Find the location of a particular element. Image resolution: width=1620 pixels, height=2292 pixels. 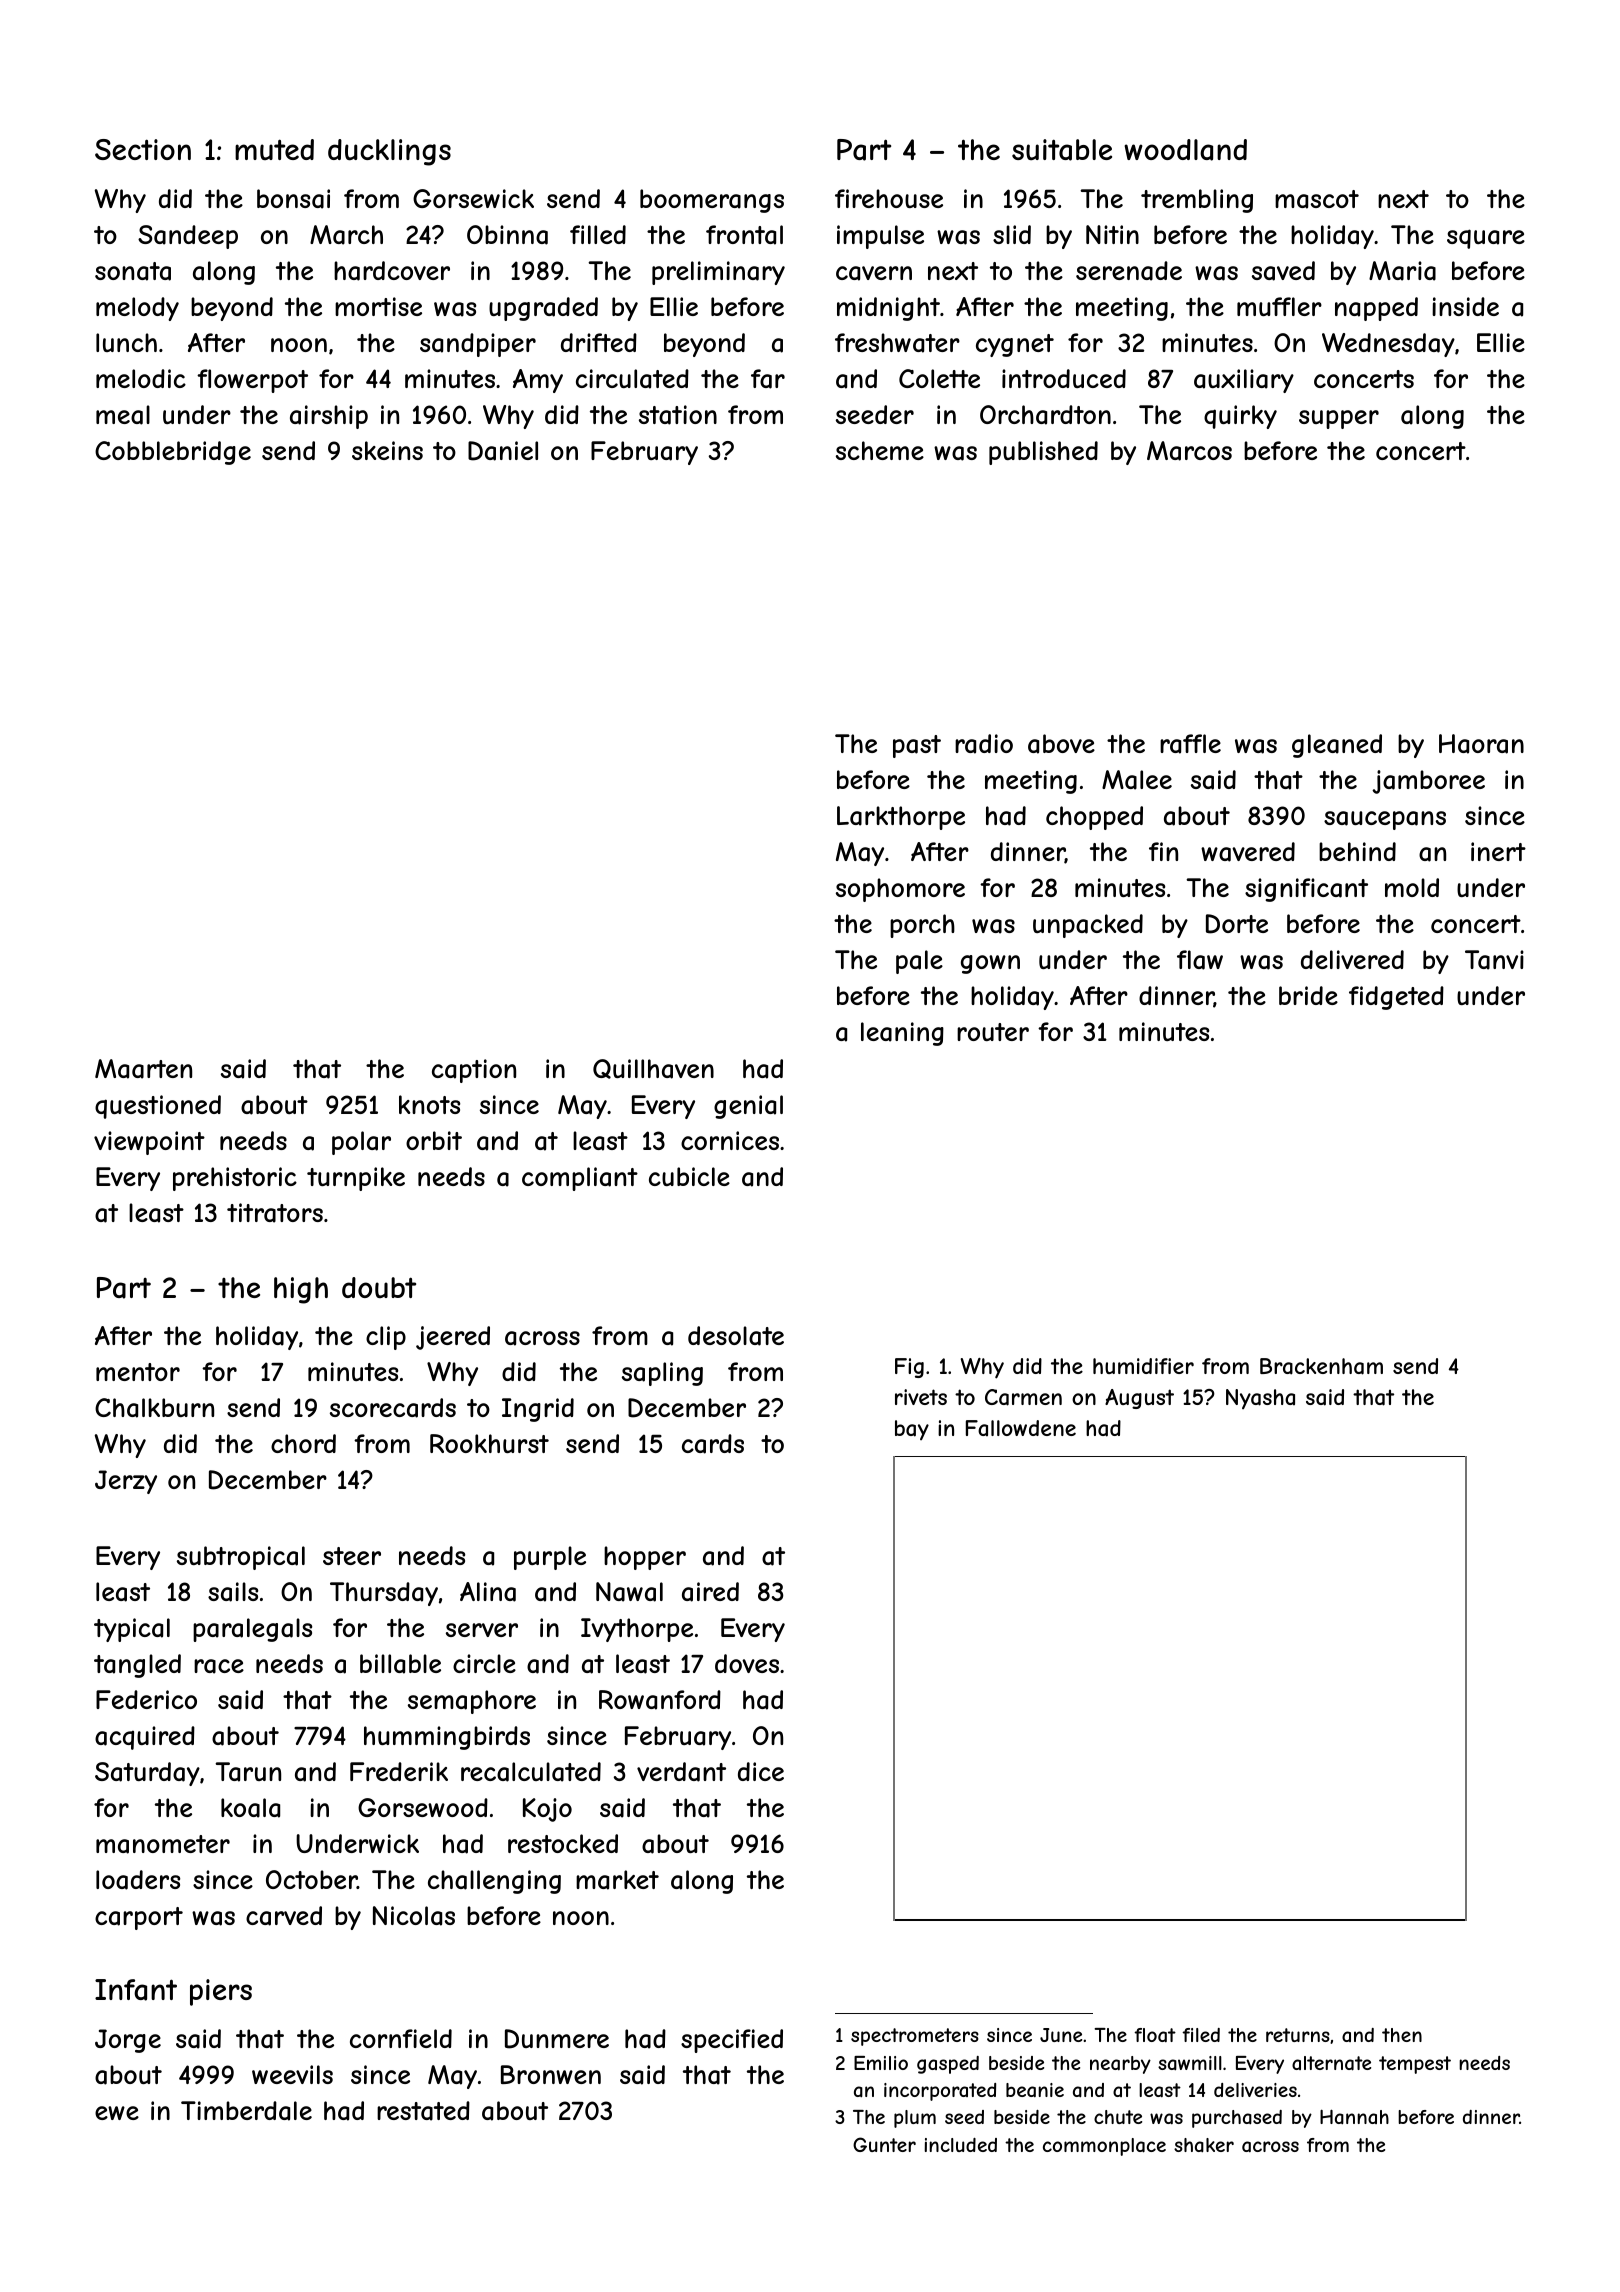

Timberdale is located at coordinates (246, 2111).
